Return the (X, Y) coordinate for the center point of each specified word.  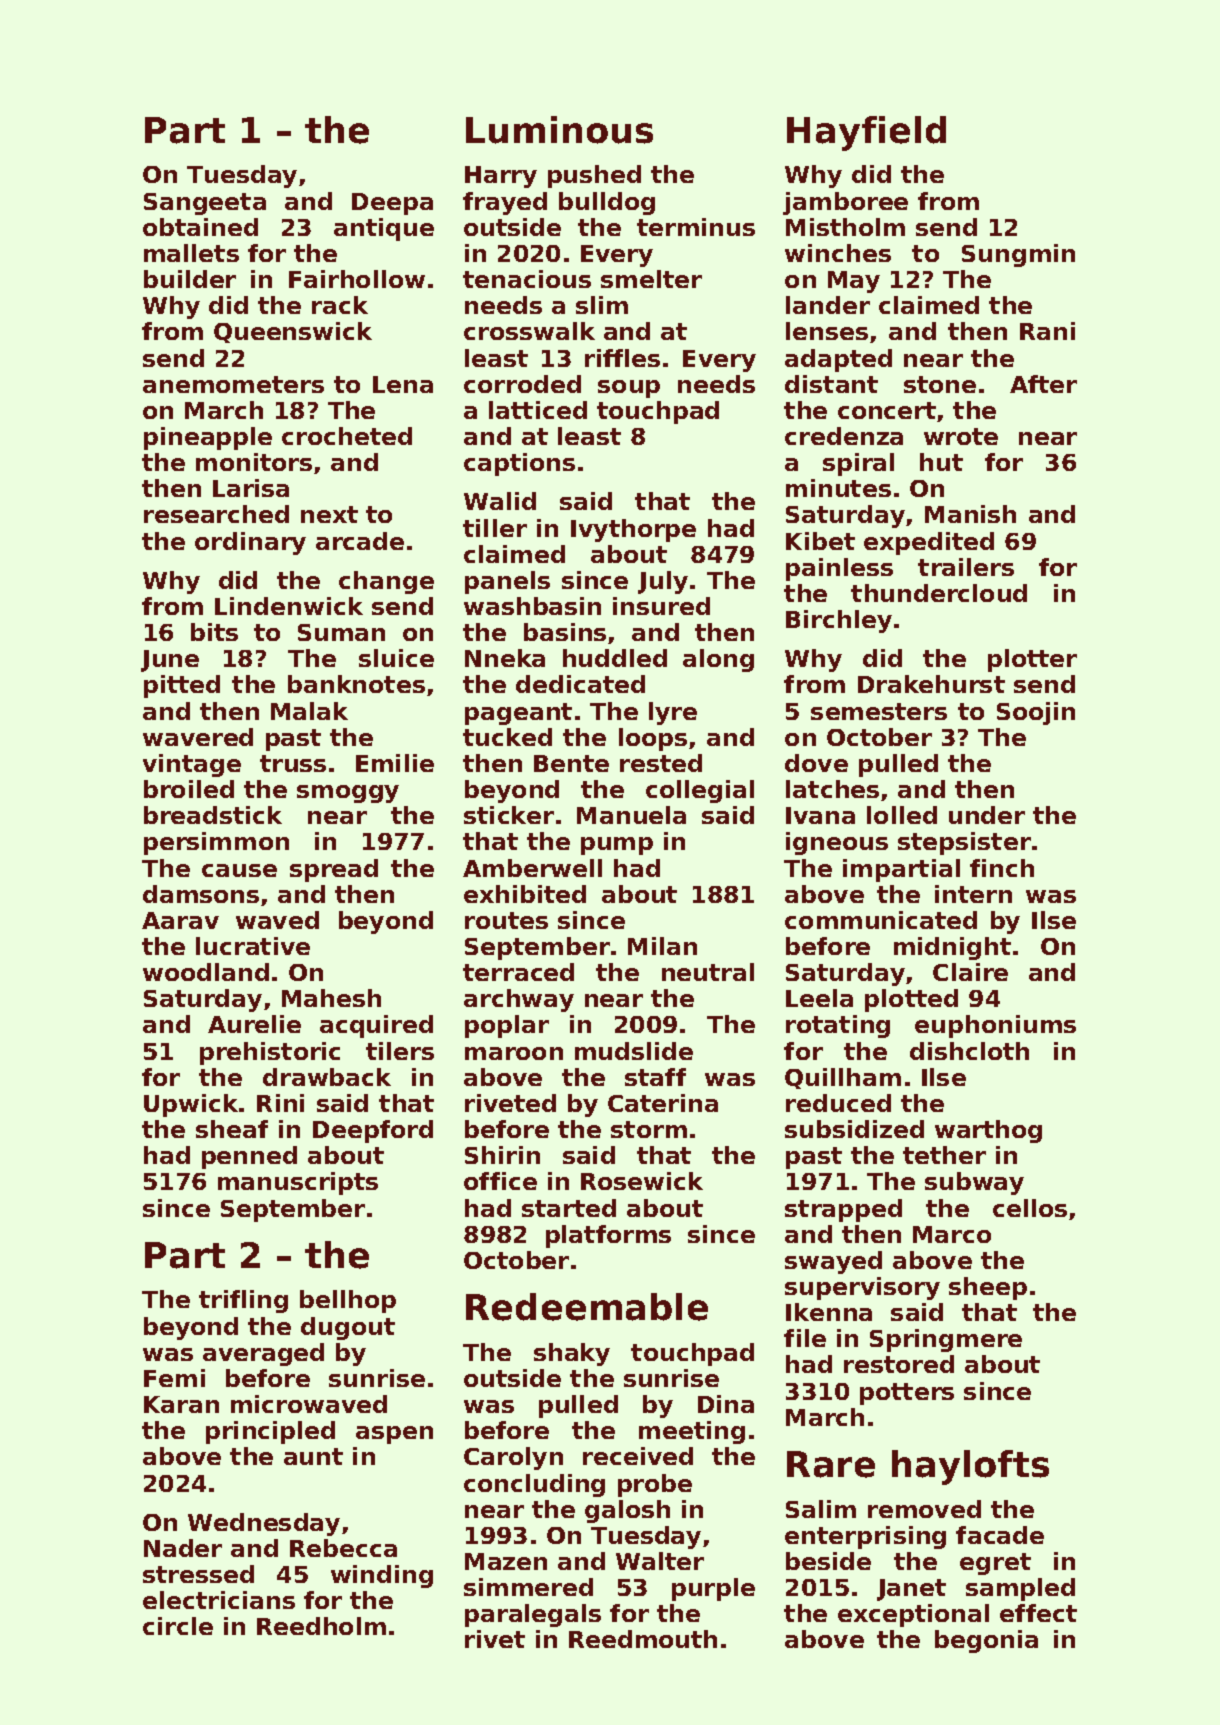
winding (382, 1576)
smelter (651, 279)
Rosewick (642, 1181)
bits (214, 632)
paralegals (533, 1615)
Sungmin (1018, 255)
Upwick (191, 1105)
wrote (961, 436)
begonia (986, 1641)
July (663, 582)
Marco (952, 1234)
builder (190, 279)
